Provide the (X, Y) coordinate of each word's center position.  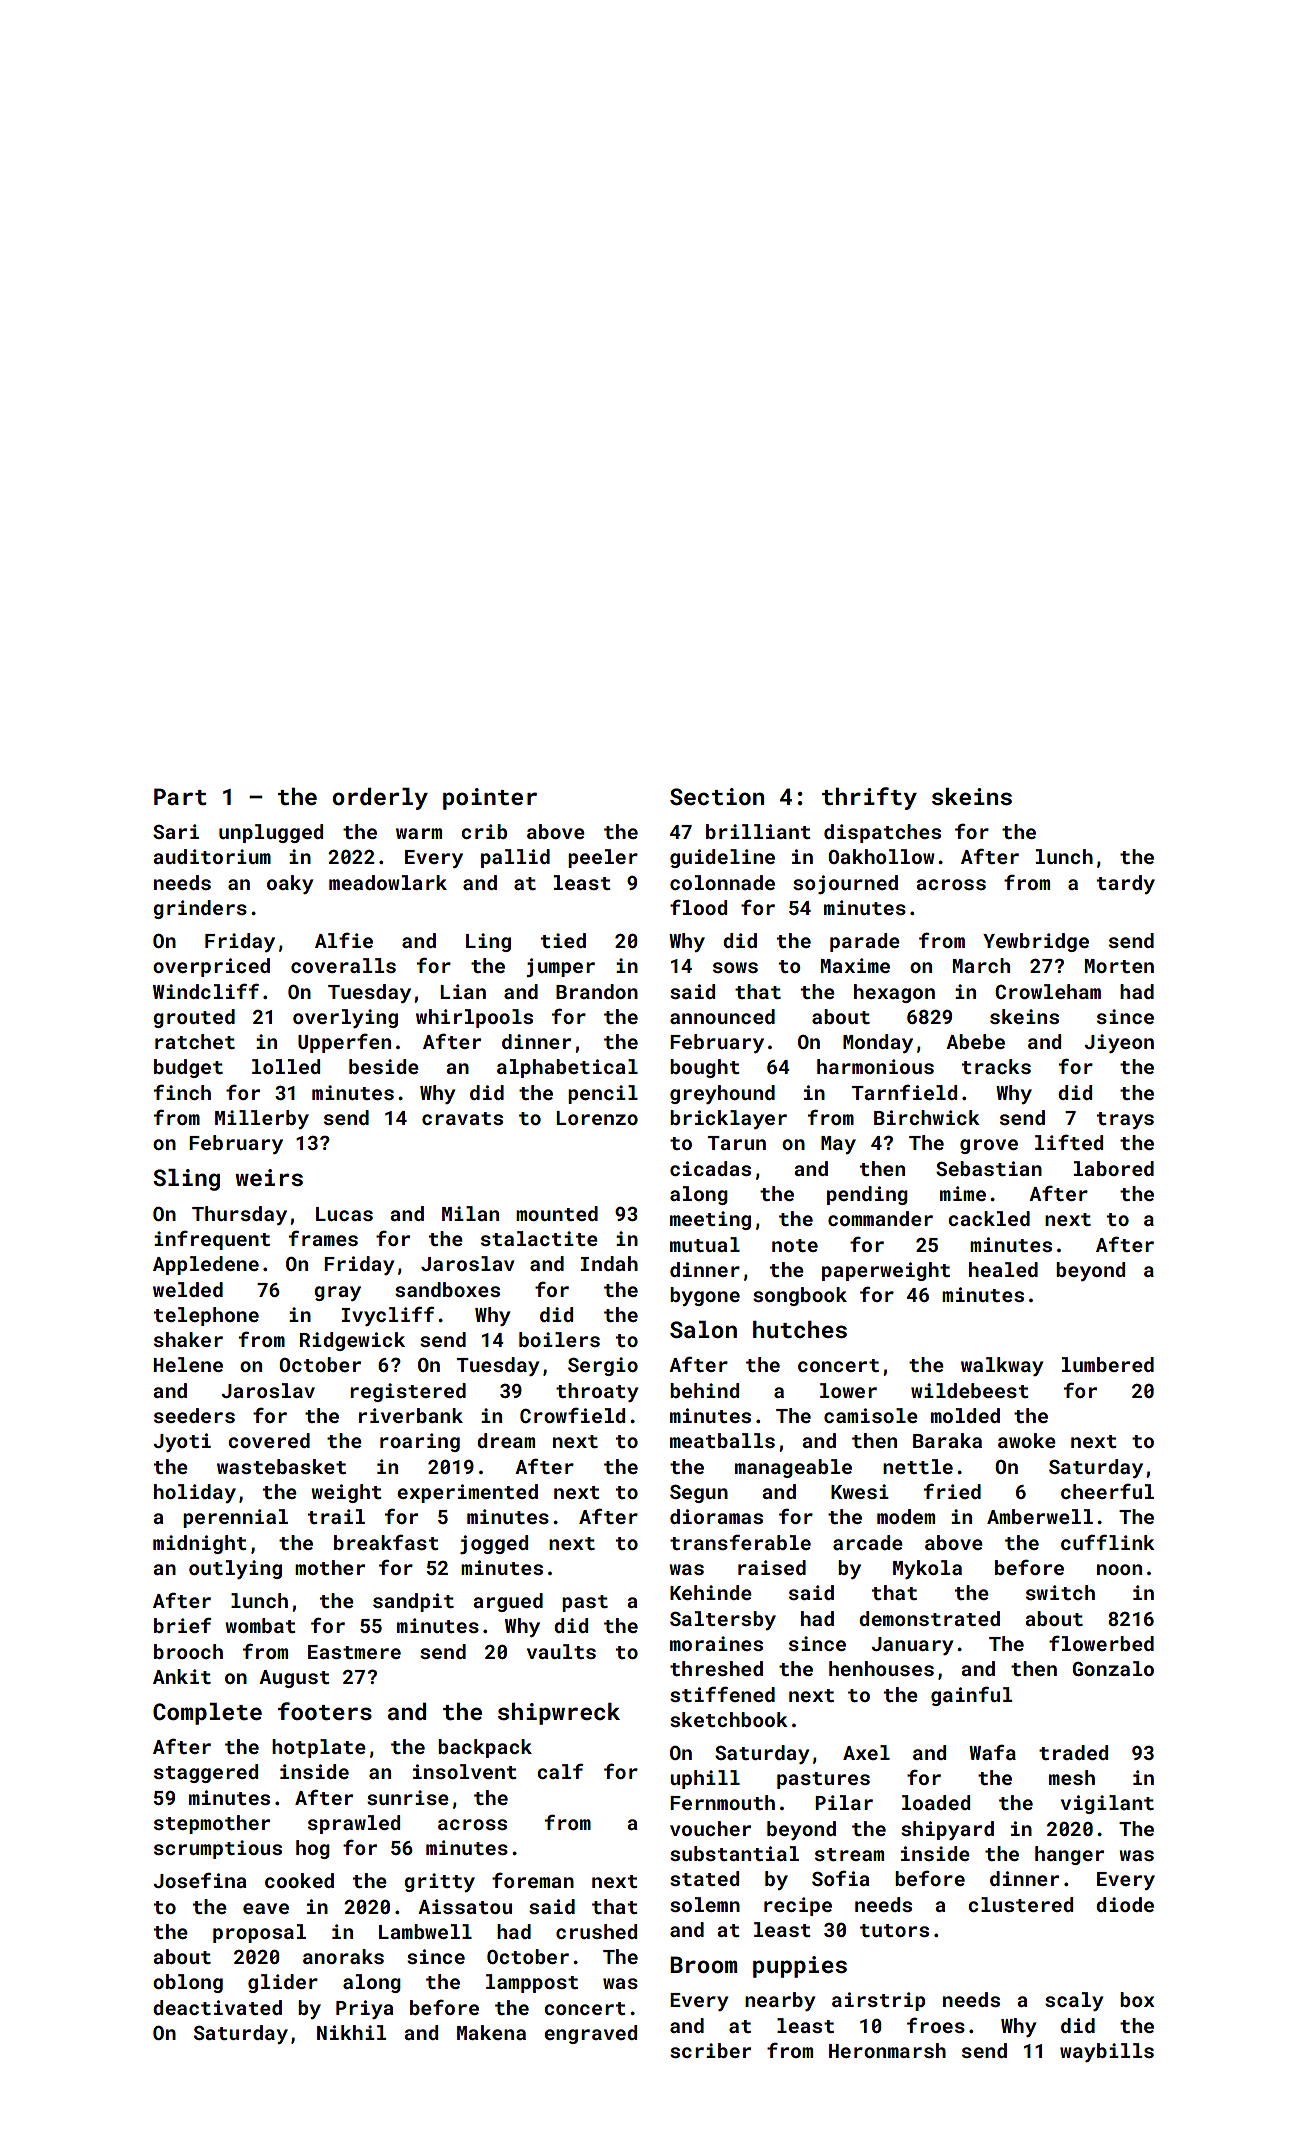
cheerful (1107, 1491)
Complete (207, 1714)
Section (717, 796)
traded (1073, 1752)
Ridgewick (352, 1341)
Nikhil (351, 2032)
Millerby (262, 1119)
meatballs (722, 1440)
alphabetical (567, 1068)
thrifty (869, 798)
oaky (290, 884)
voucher (710, 1828)
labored (1114, 1168)
